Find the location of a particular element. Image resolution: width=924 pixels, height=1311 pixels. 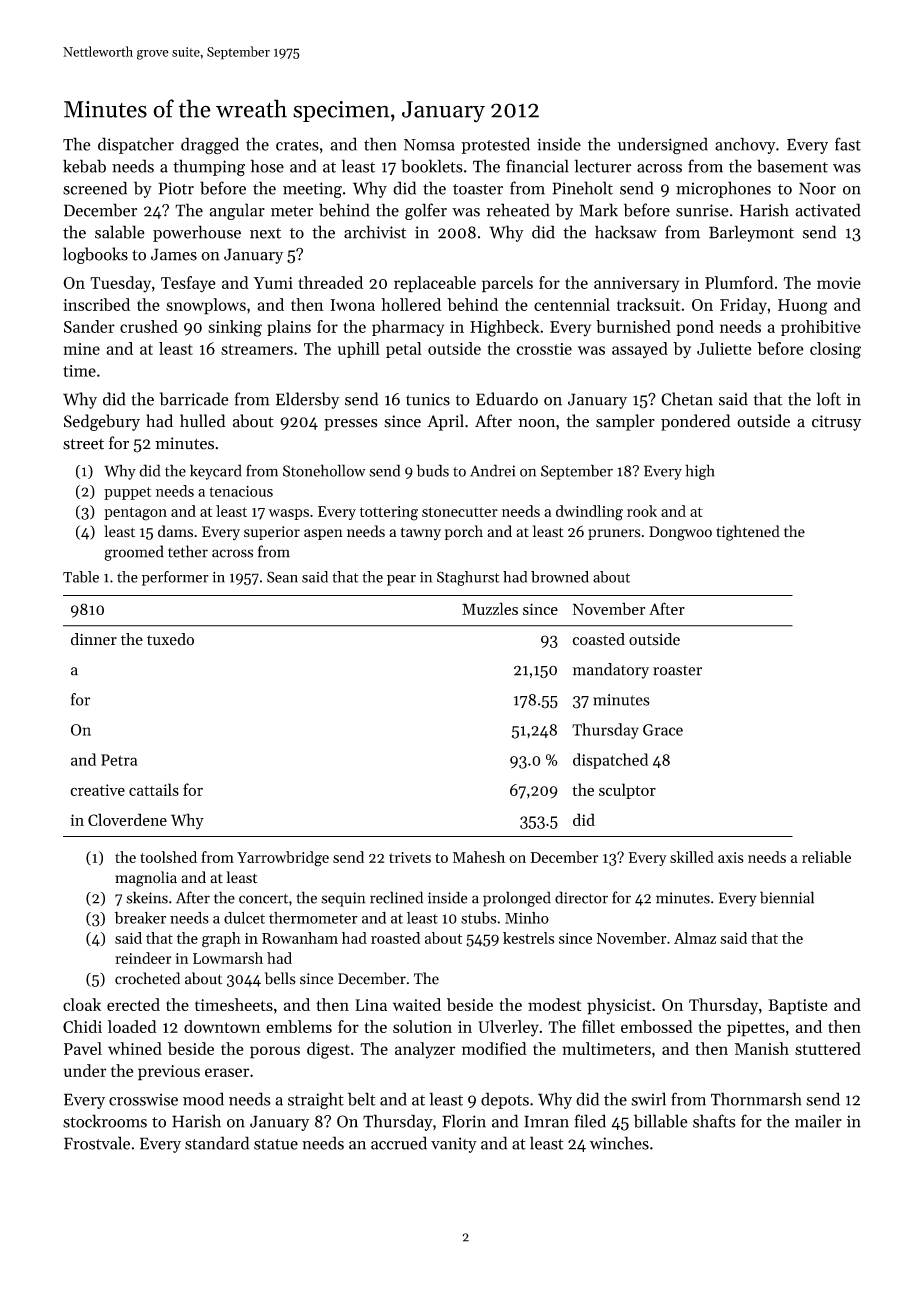

protested is located at coordinates (495, 145).
